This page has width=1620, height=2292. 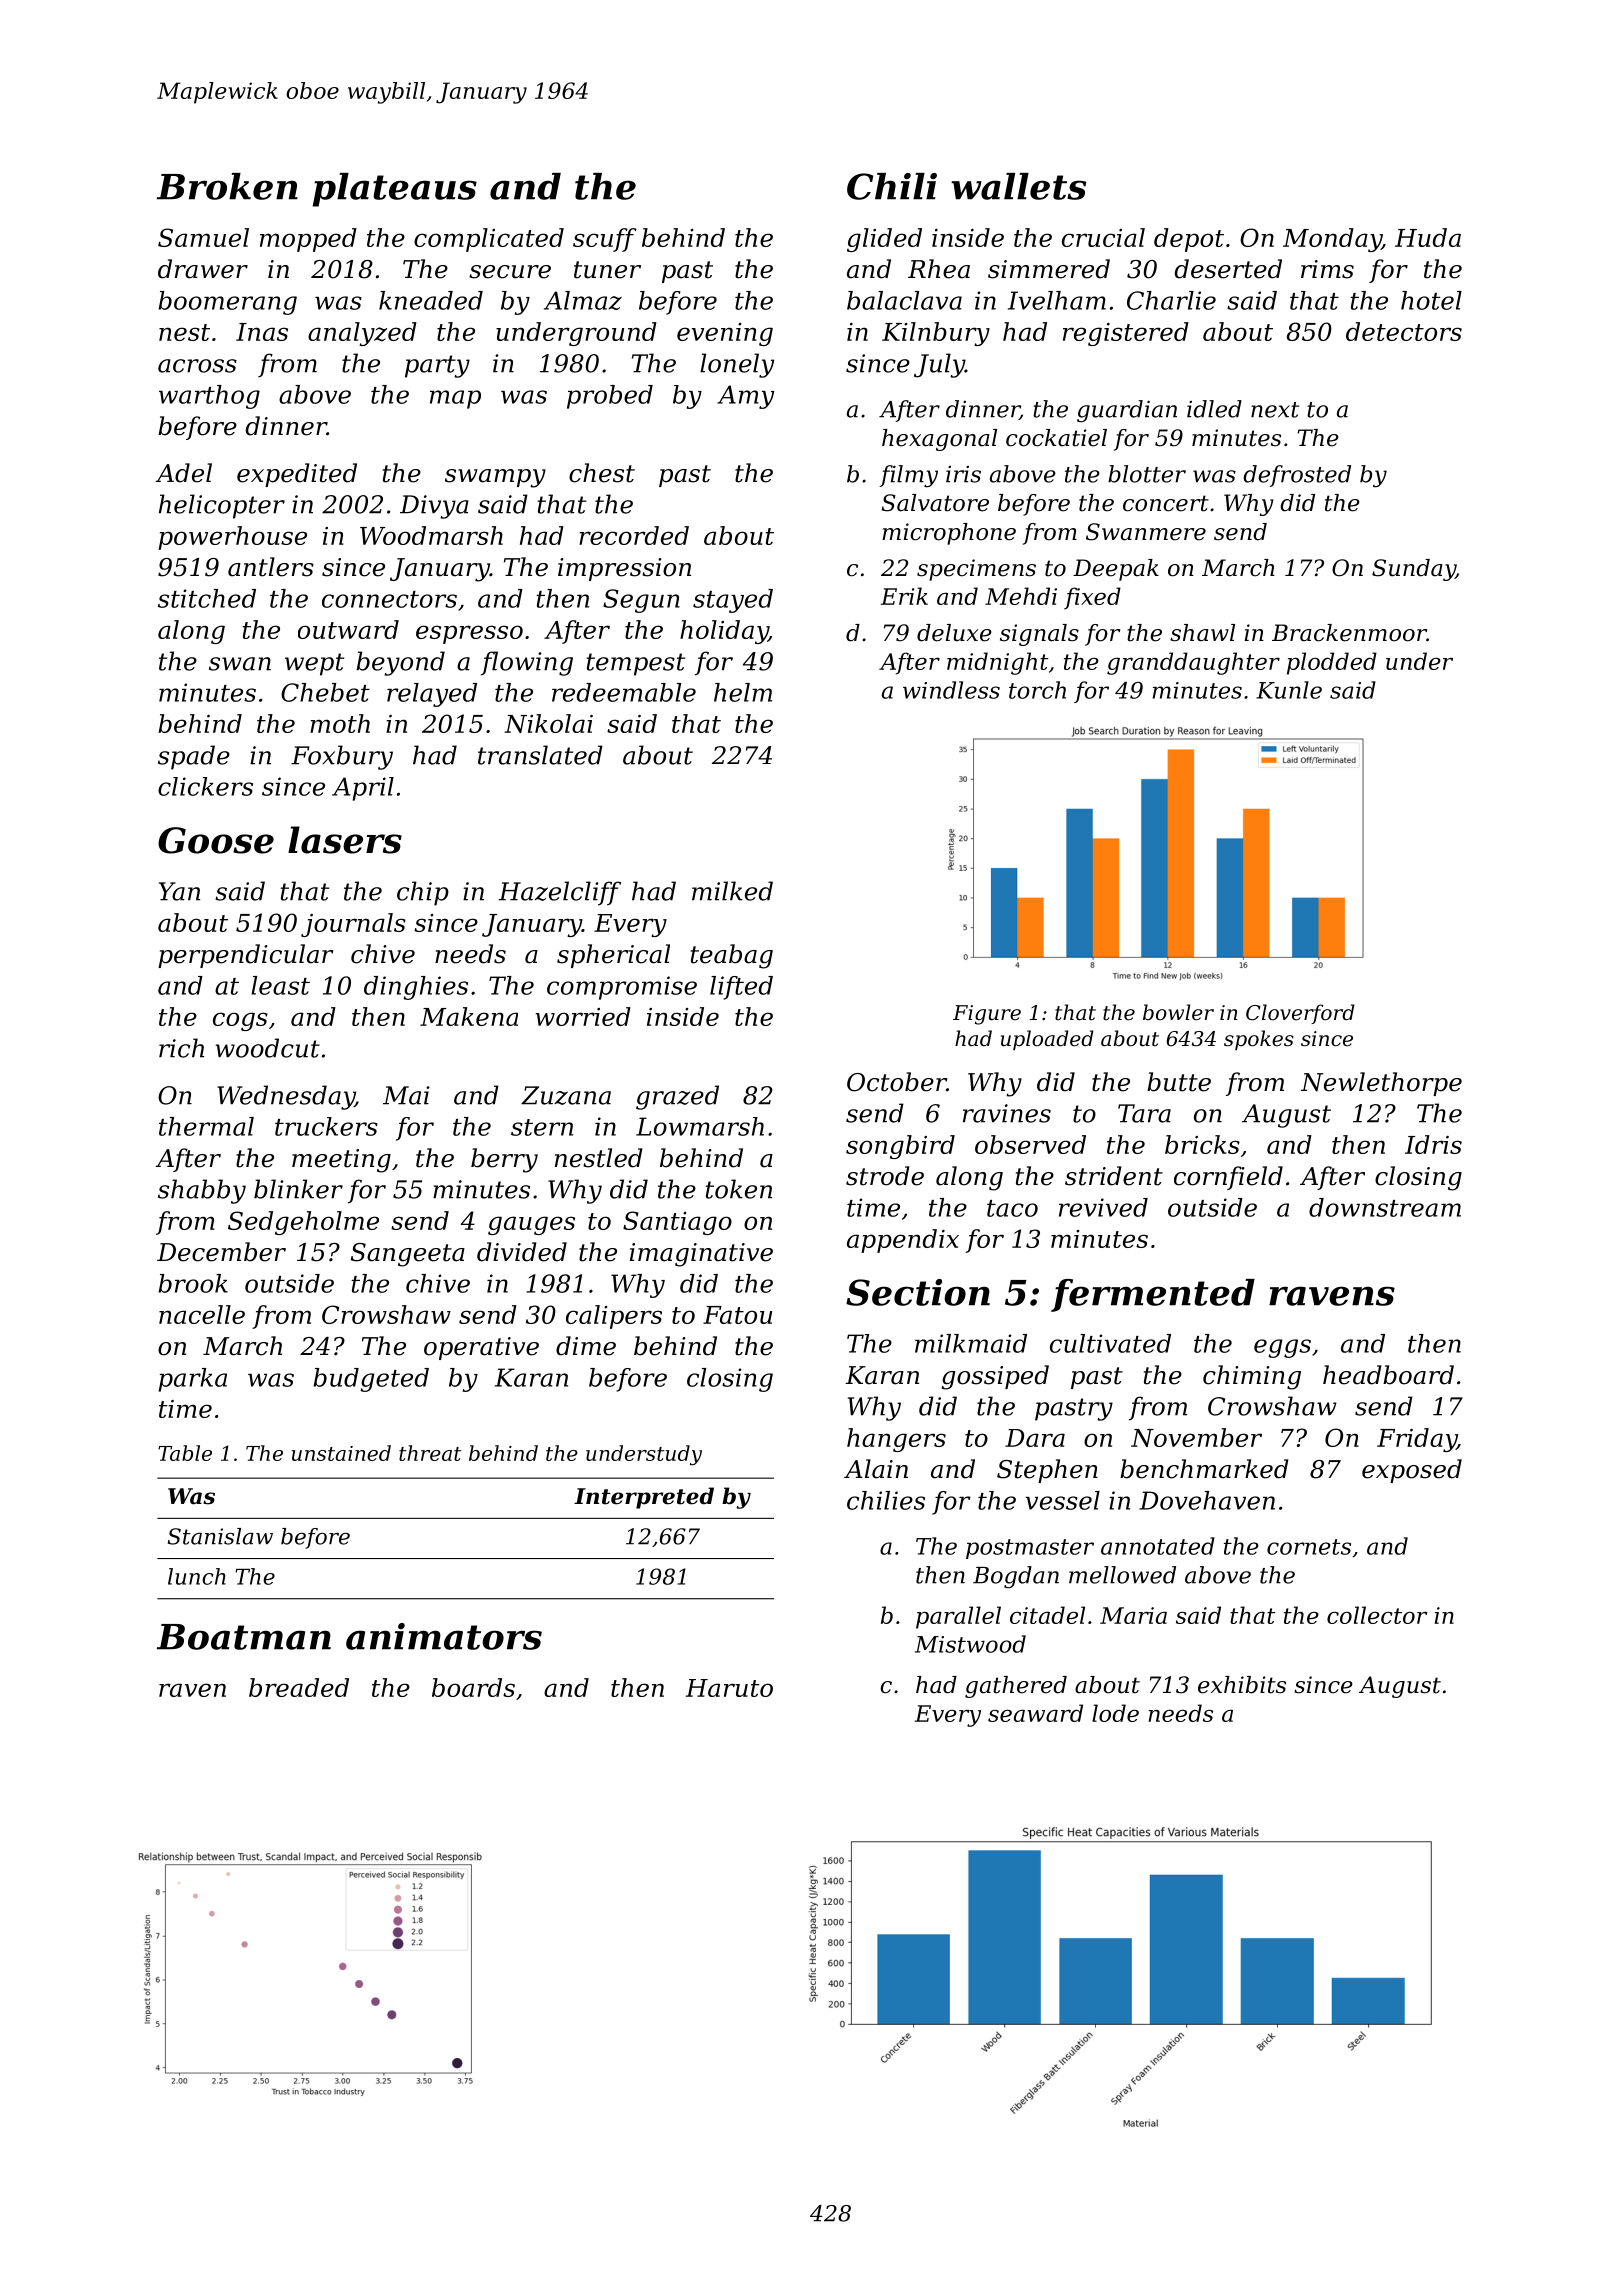 What do you see at coordinates (1428, 237) in the page?
I see `Huda` at bounding box center [1428, 237].
